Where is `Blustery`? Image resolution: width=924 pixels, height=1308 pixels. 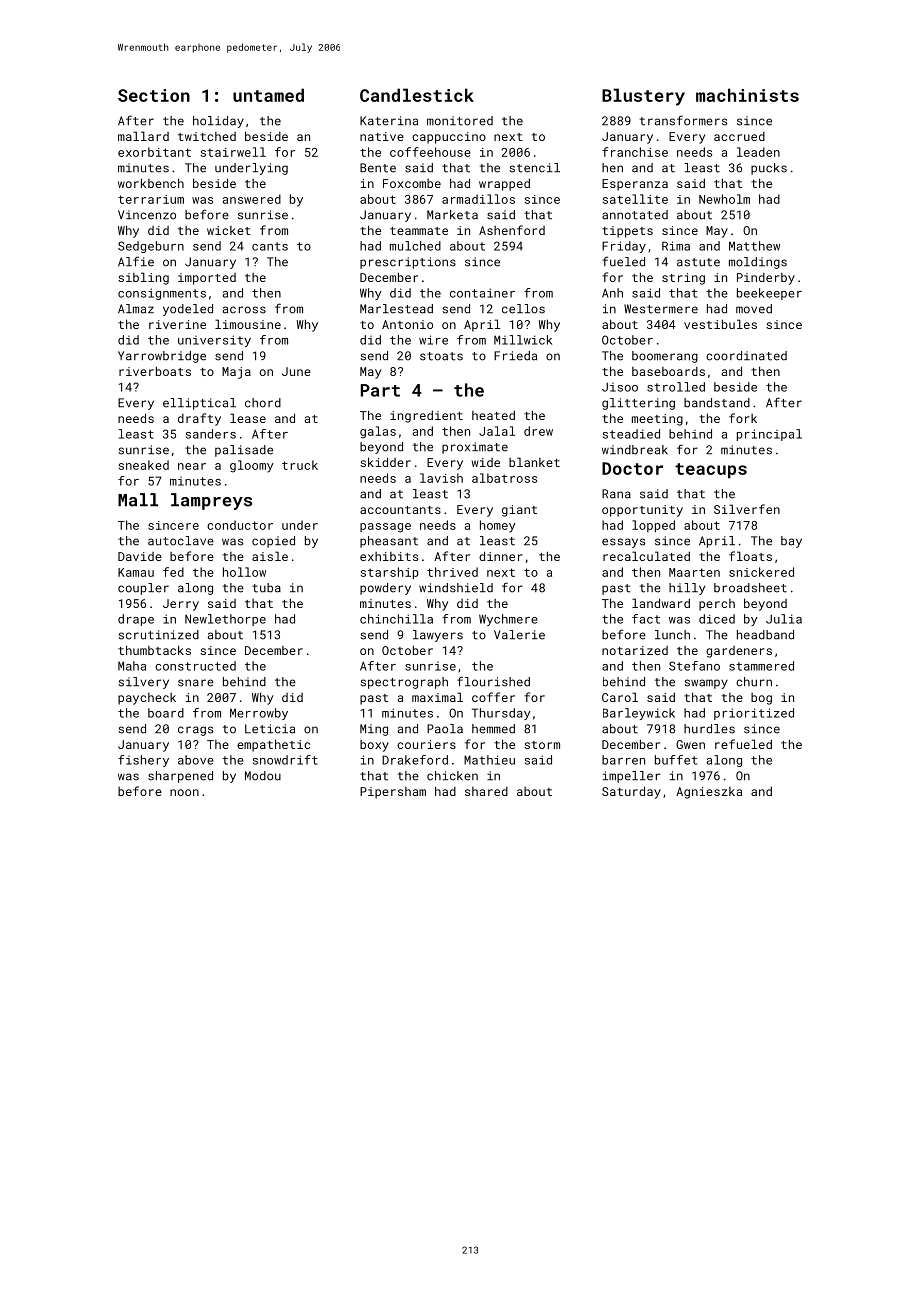 Blustery is located at coordinates (643, 97).
